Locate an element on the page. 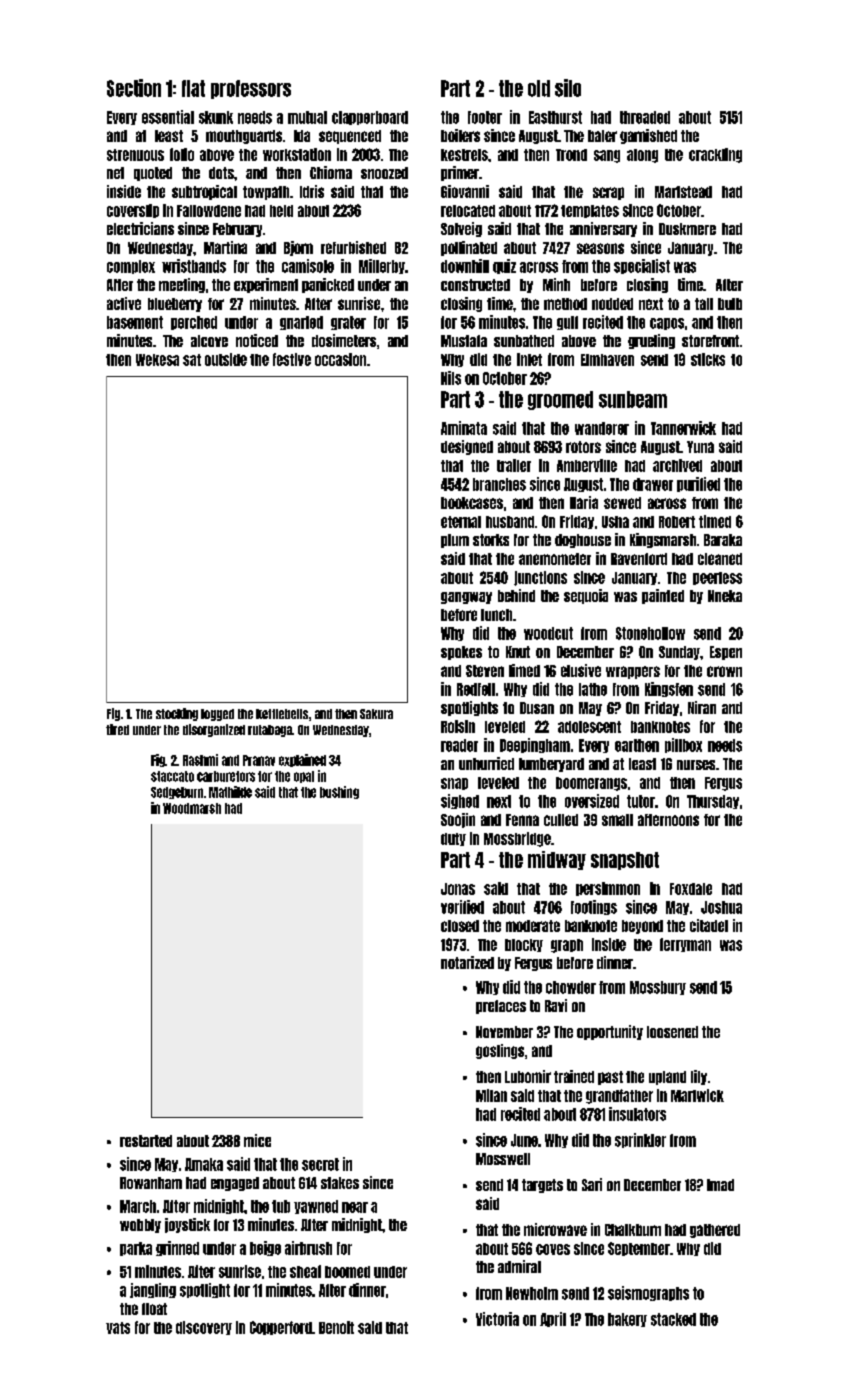 The image size is (849, 1400). beyond is located at coordinates (642, 927).
